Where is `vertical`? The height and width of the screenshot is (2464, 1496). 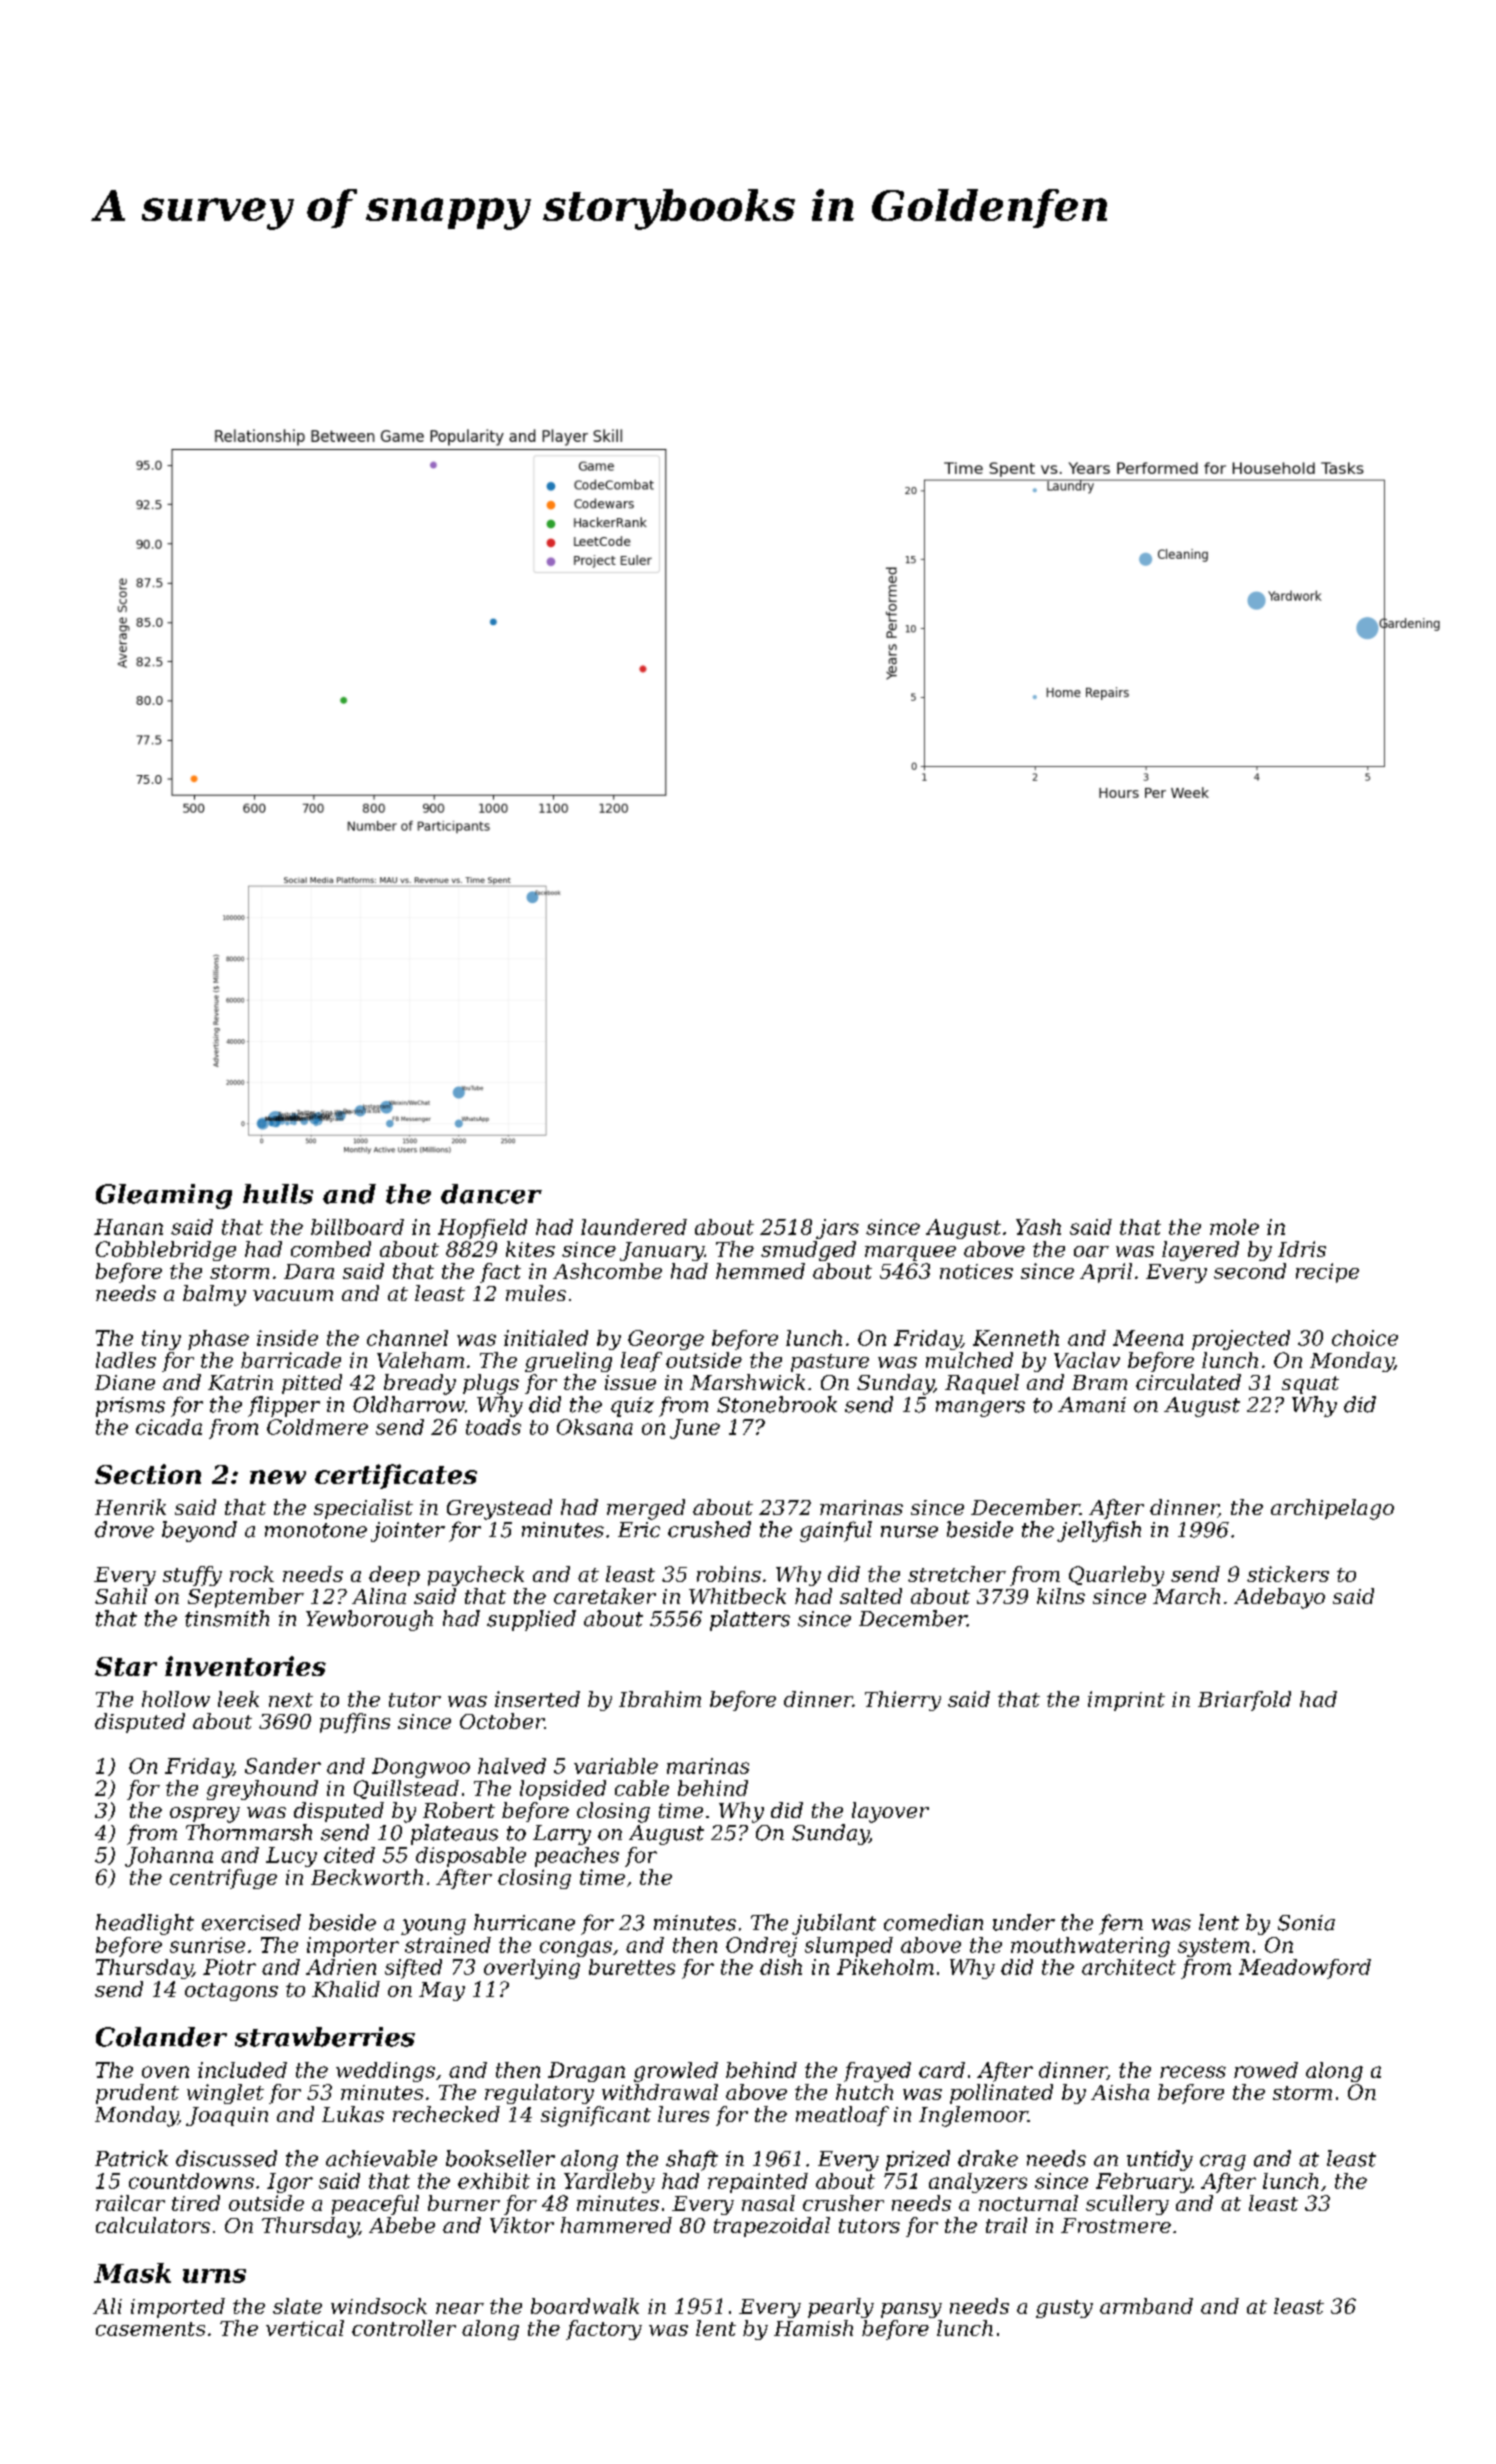
vertical is located at coordinates (305, 2328).
